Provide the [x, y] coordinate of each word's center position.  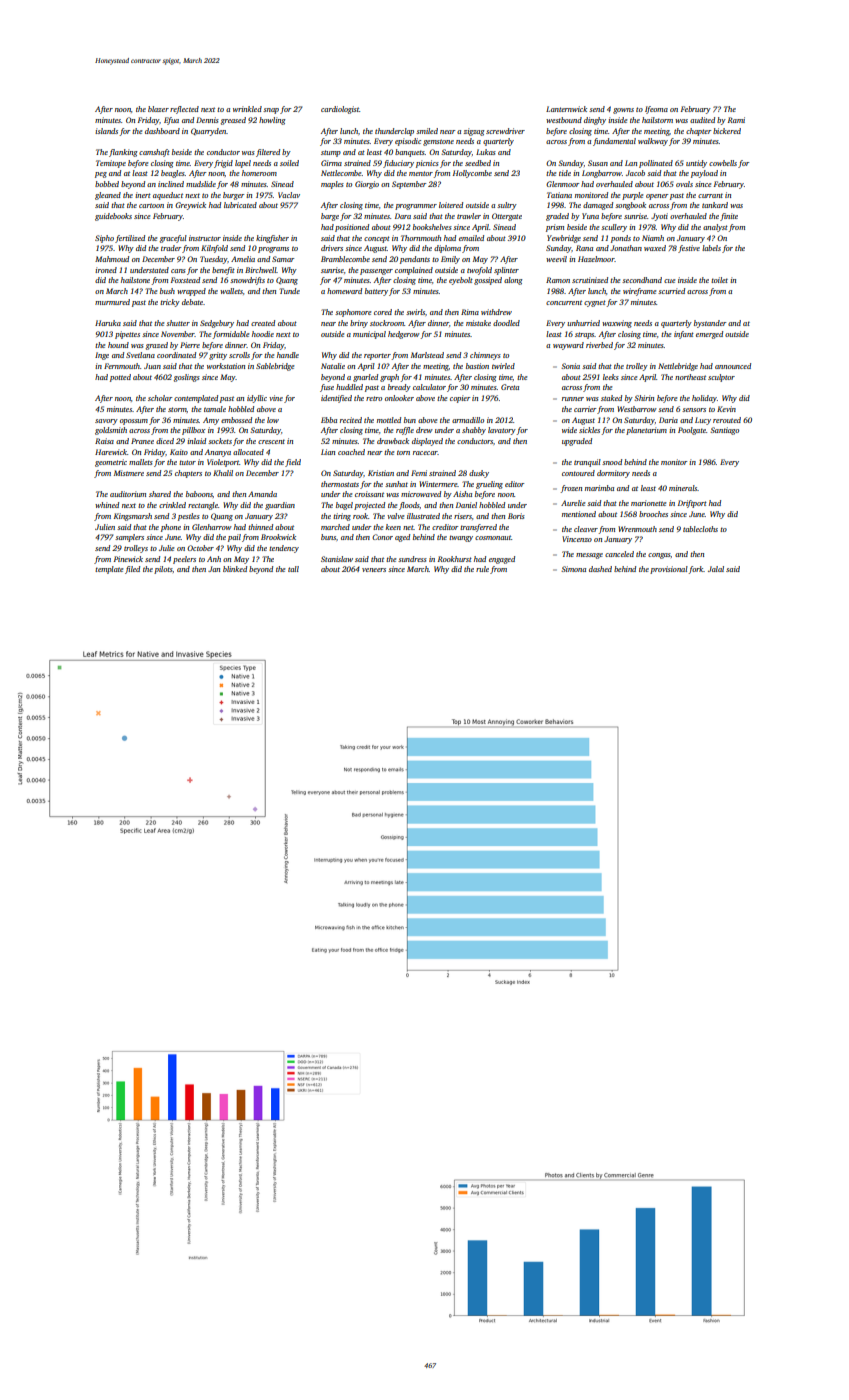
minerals [683, 488]
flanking [123, 153]
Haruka [108, 323]
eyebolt [461, 281]
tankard [715, 205]
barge [330, 217]
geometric [111, 463]
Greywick [190, 206]
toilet [719, 280]
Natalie [333, 366]
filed [132, 570]
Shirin [644, 398]
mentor [421, 173]
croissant [369, 494]
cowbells [723, 163]
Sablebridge [275, 367]
